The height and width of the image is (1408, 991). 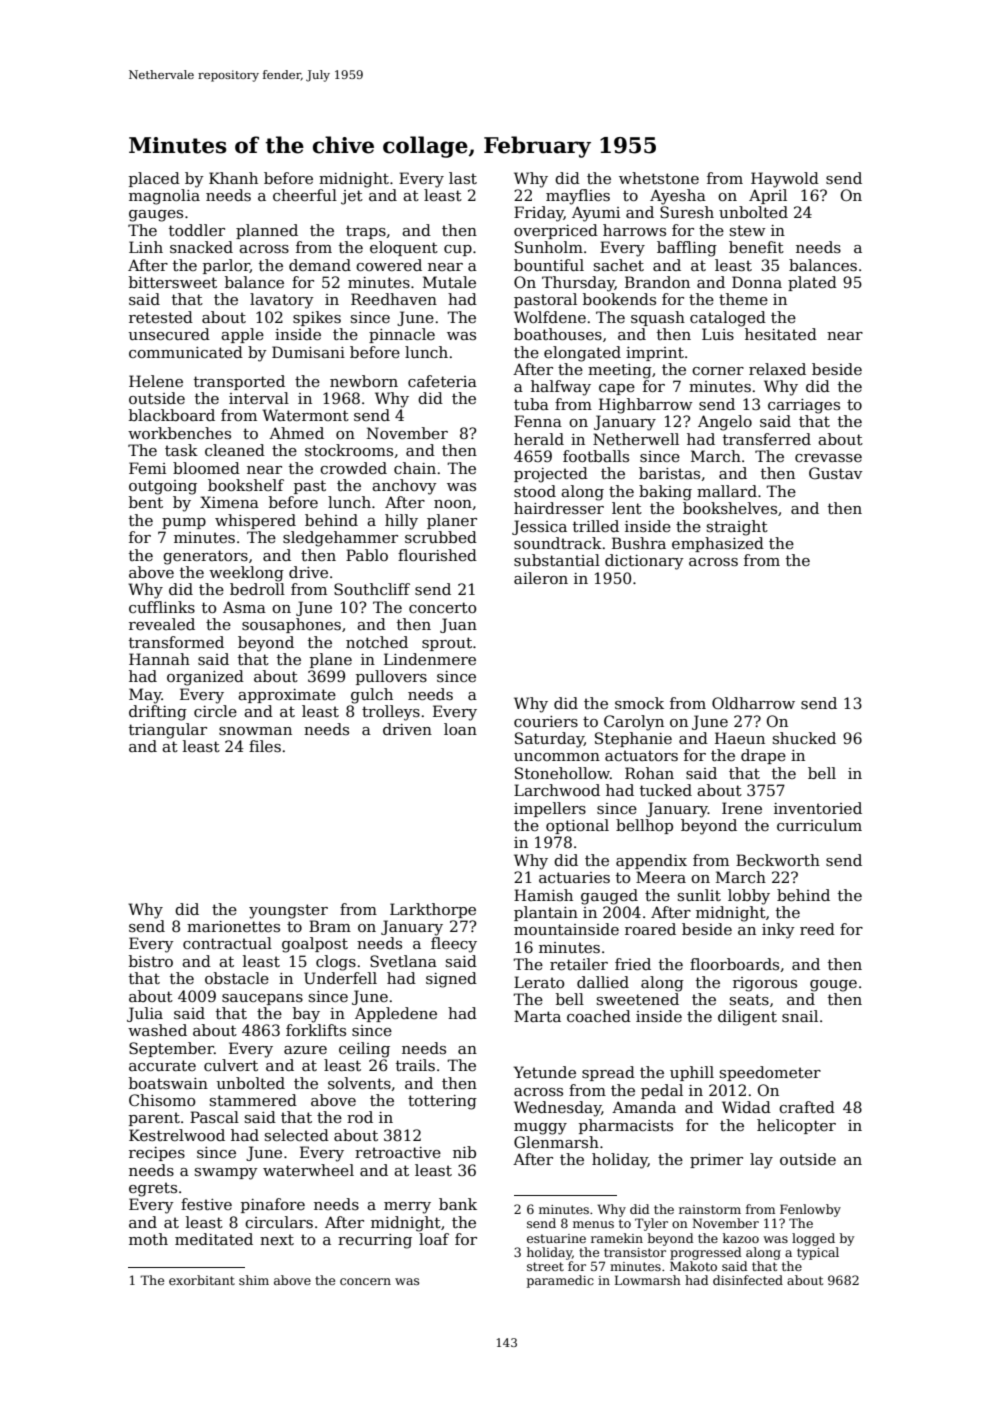 I want to click on marionettes, so click(x=233, y=926).
